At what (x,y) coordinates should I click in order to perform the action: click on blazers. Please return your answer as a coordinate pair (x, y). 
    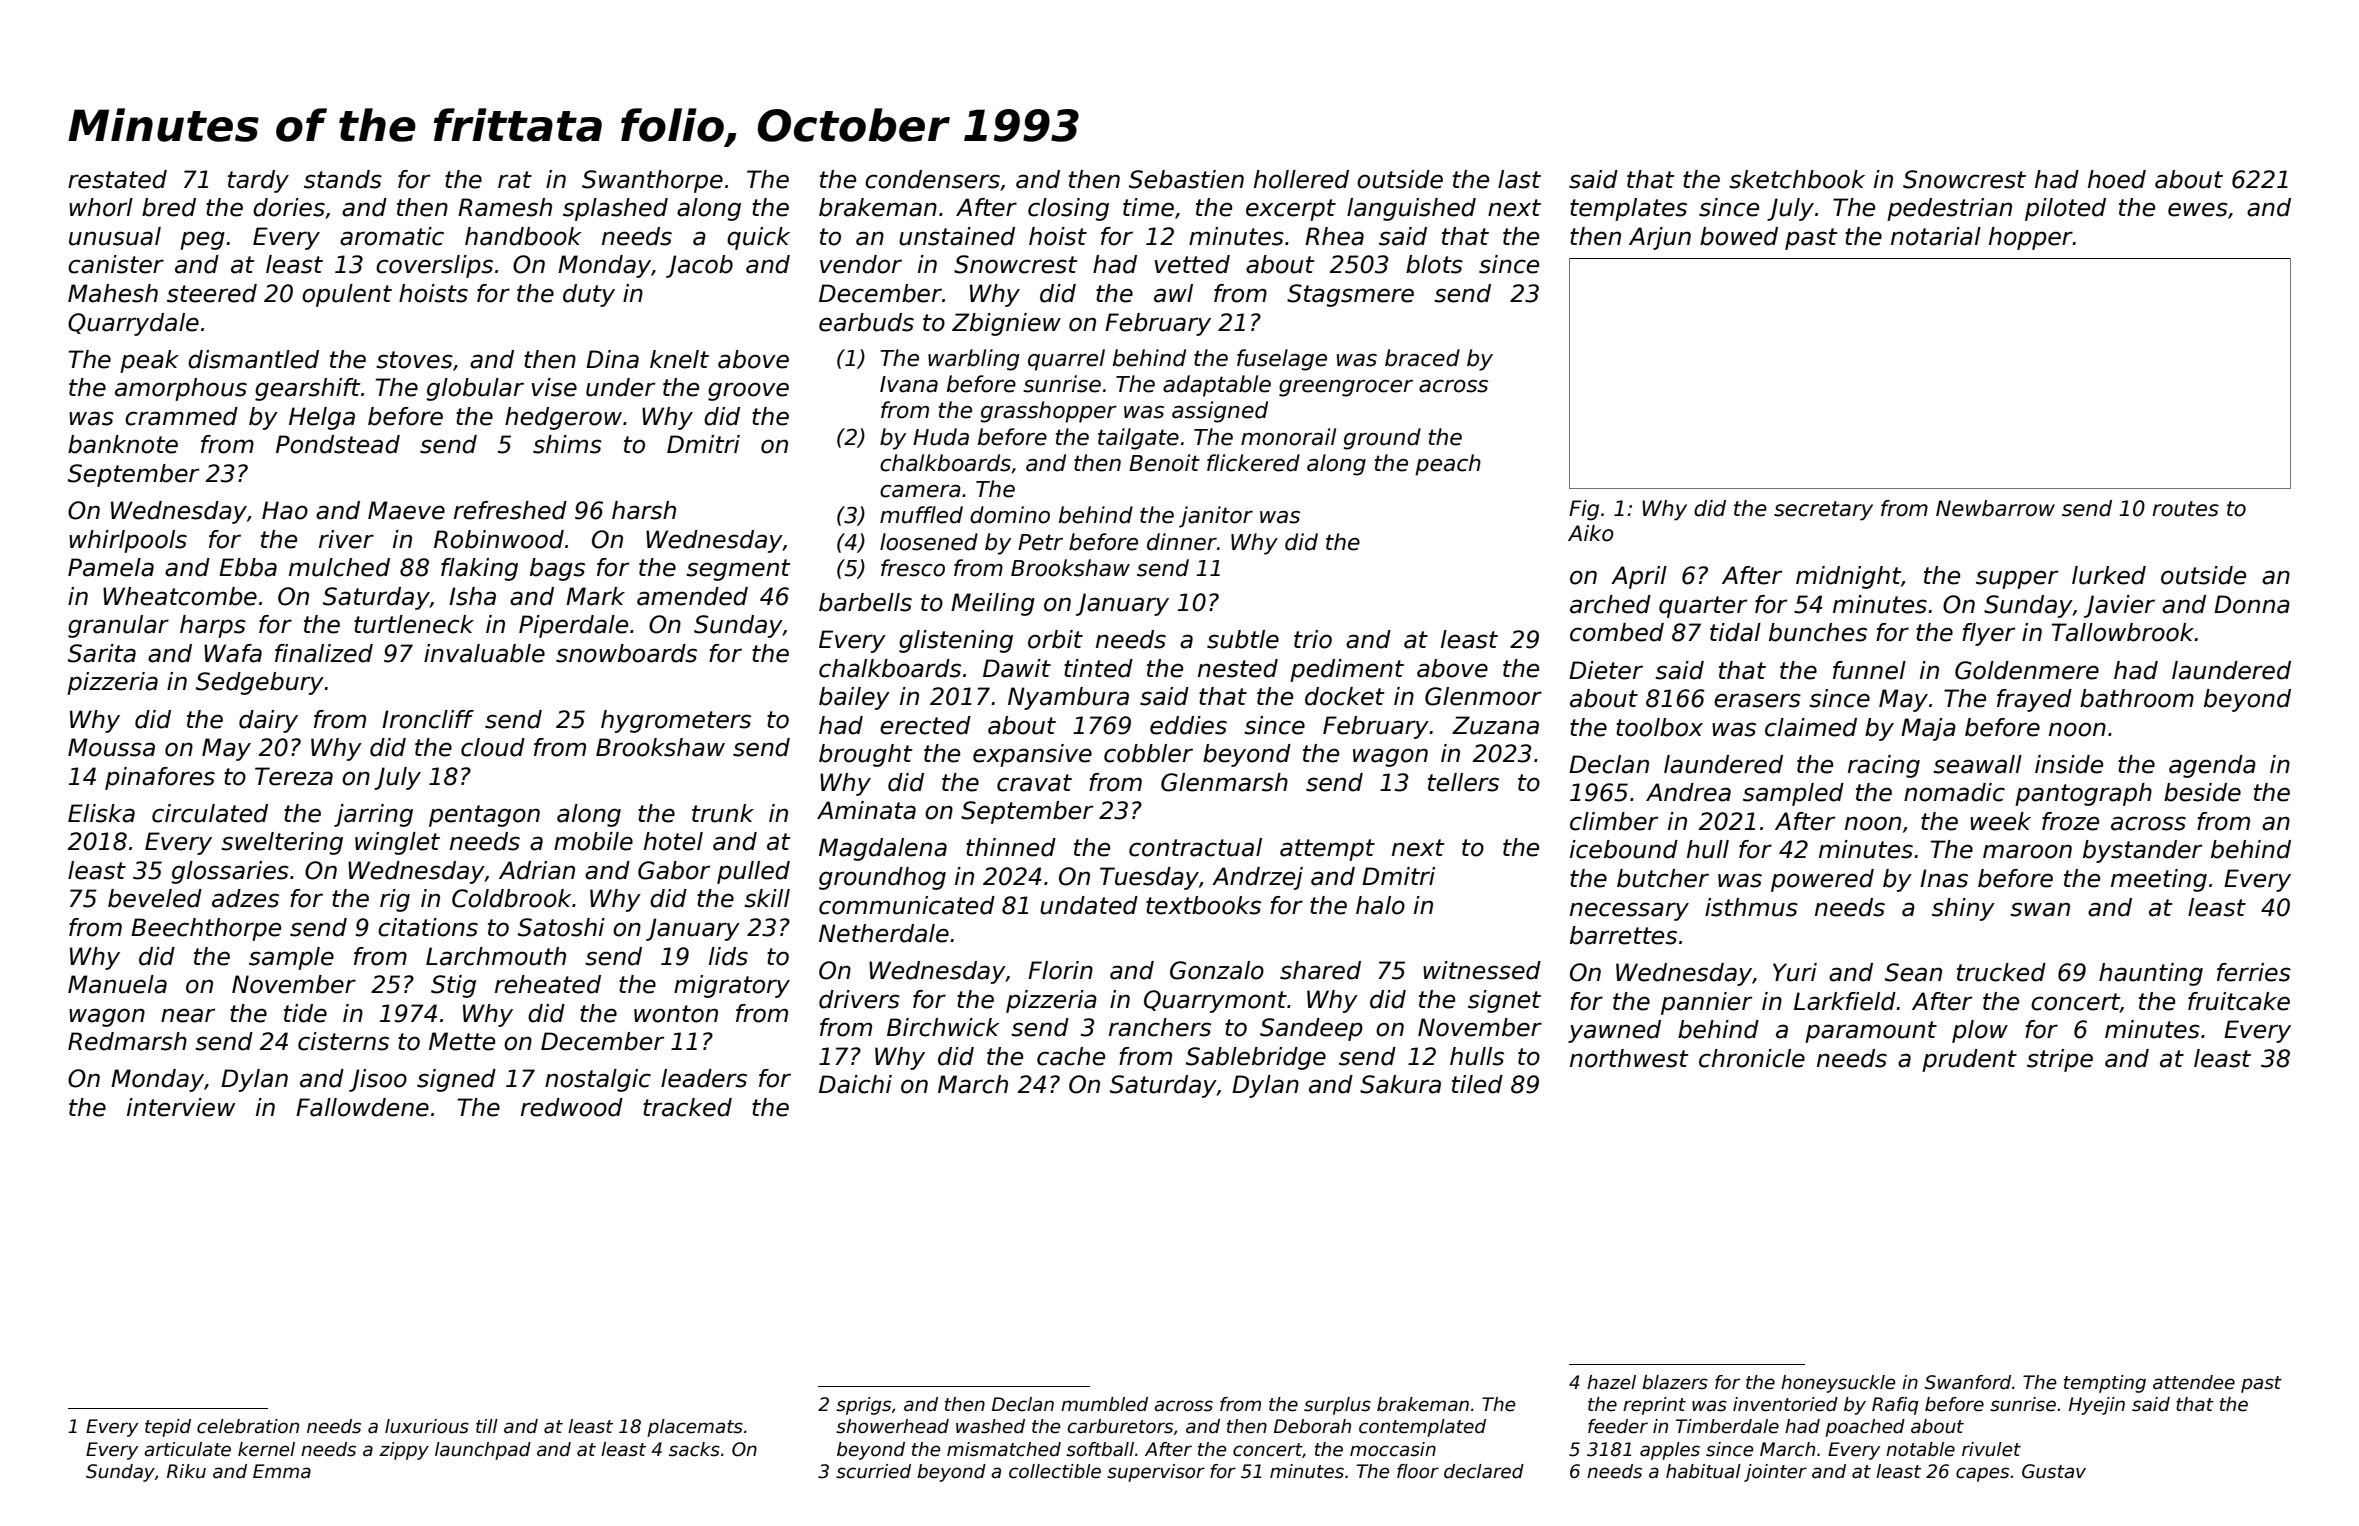
    Looking at the image, I should click on (1675, 1382).
